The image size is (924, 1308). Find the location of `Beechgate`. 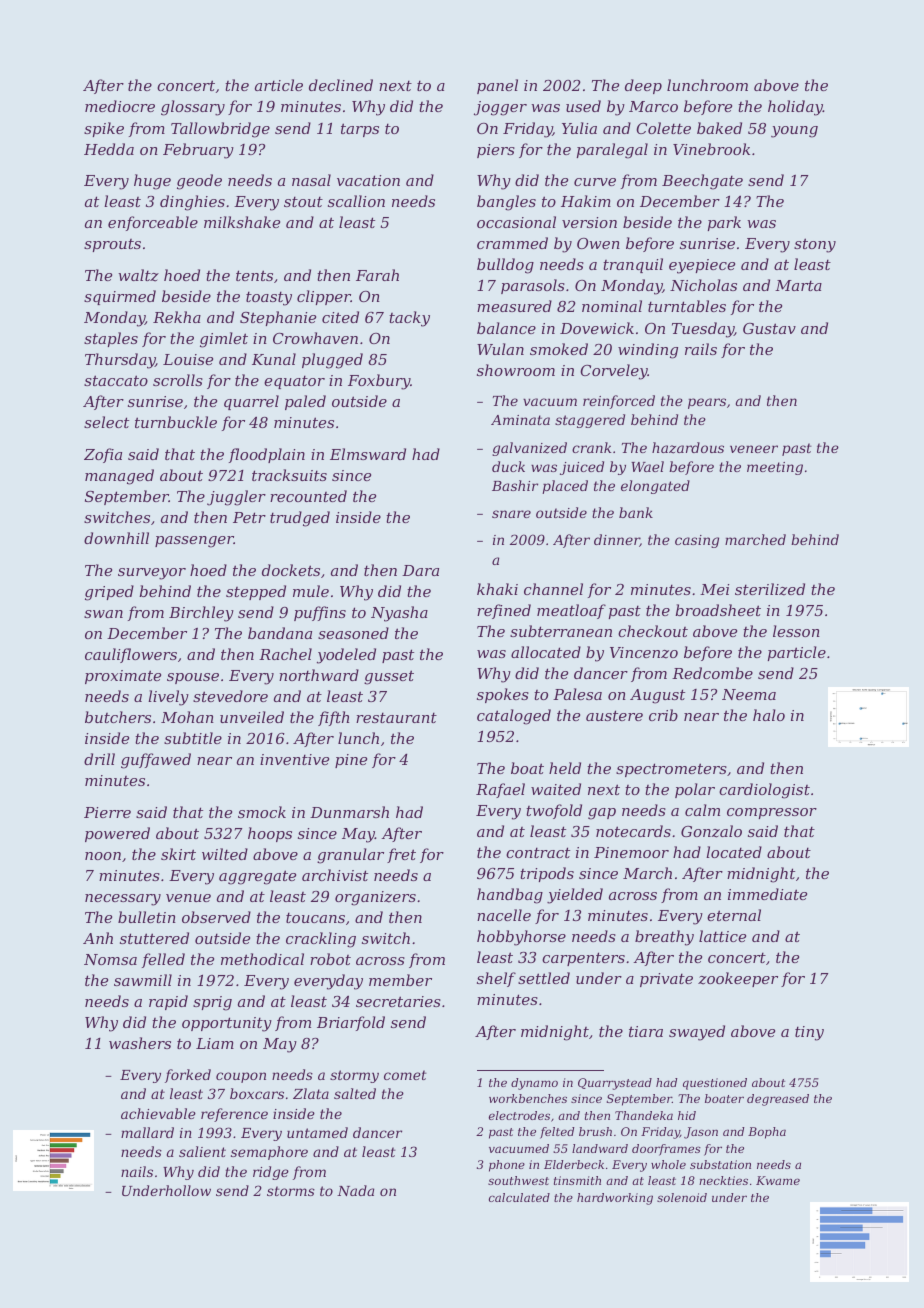

Beechgate is located at coordinates (702, 182).
